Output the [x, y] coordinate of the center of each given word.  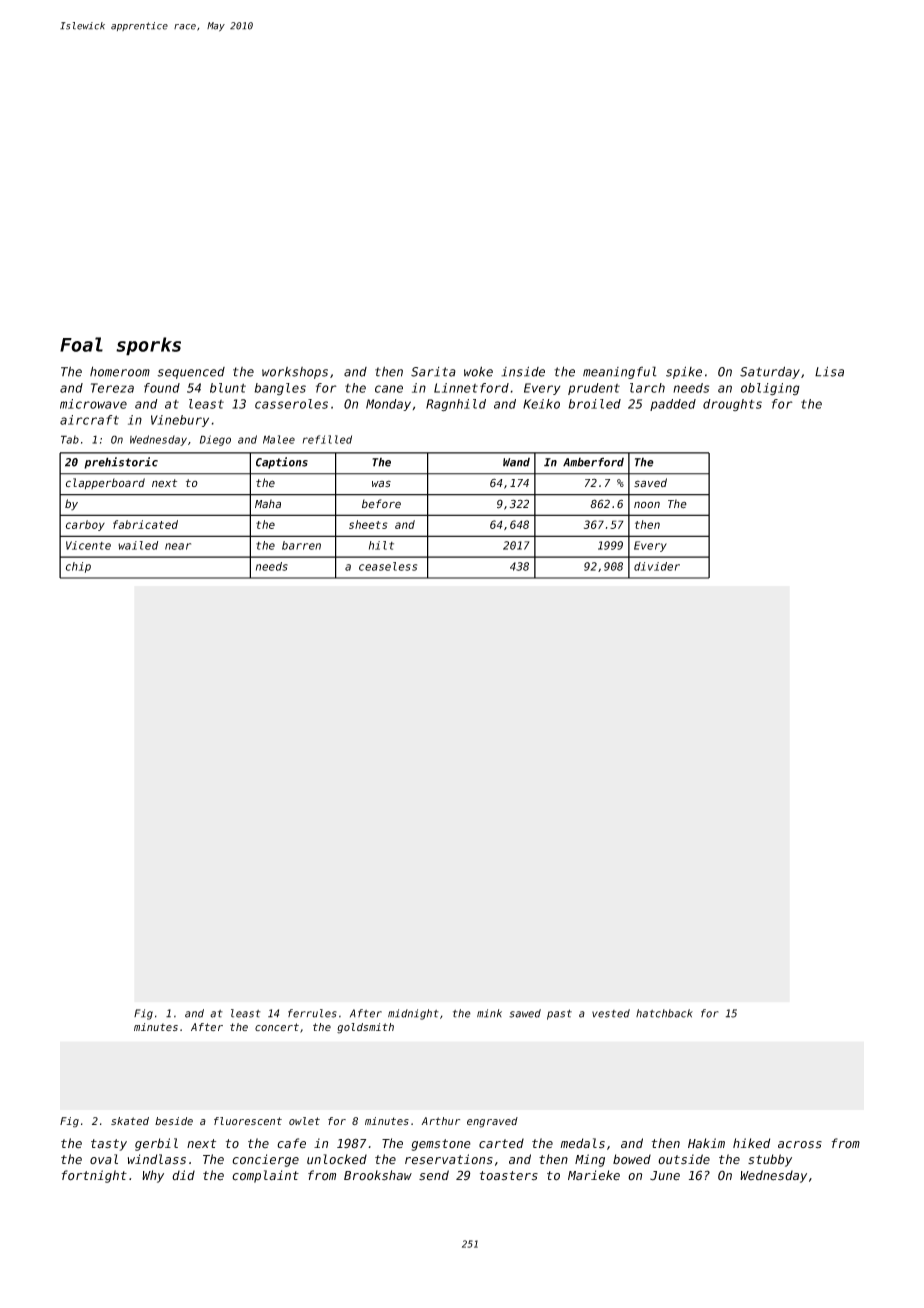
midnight [413, 1014]
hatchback [664, 1013]
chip [78, 567]
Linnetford [471, 388]
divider [657, 566]
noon [647, 505]
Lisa [829, 371]
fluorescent [248, 1121]
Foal [81, 344]
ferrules [312, 1013]
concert [277, 1027]
